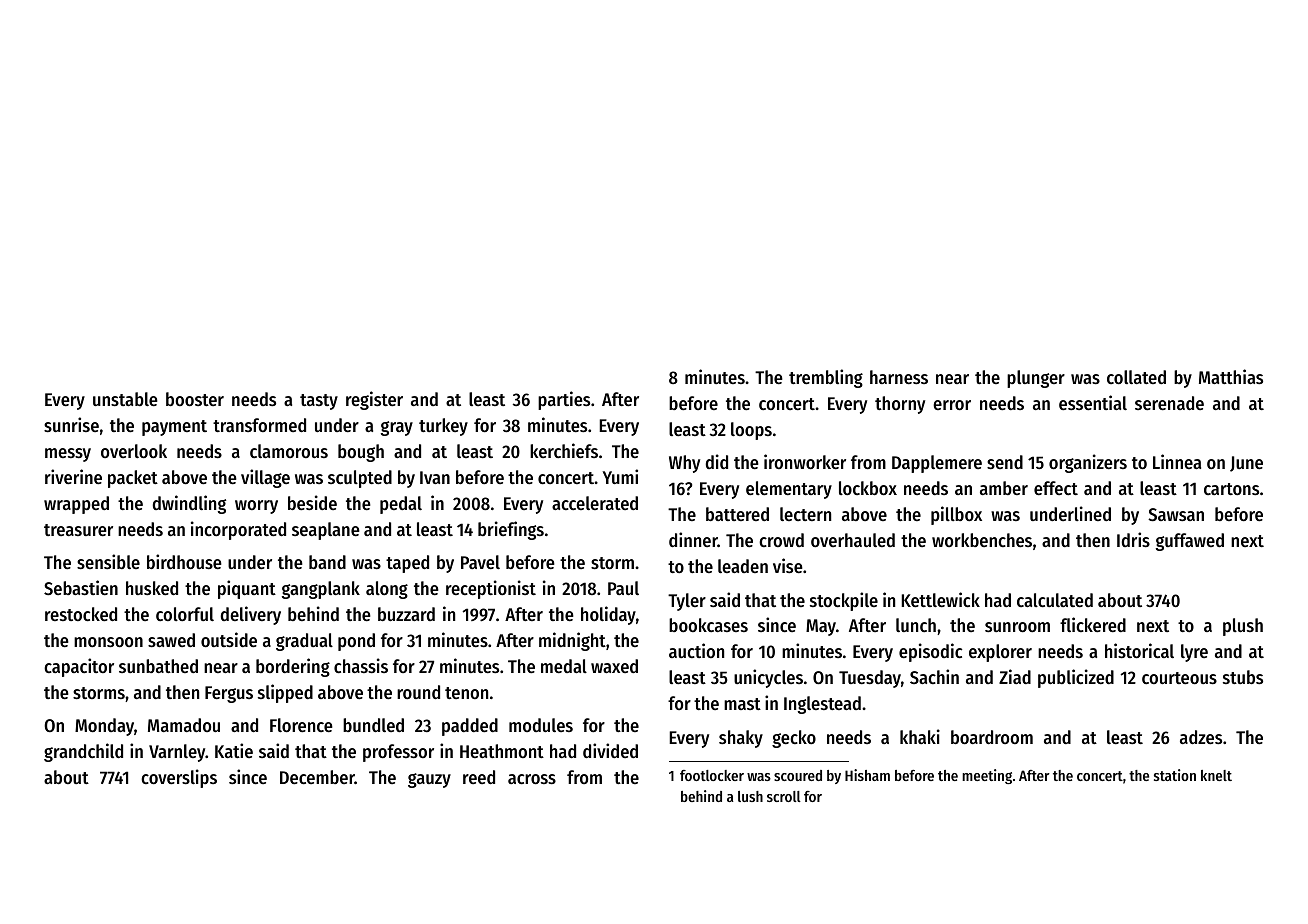 This screenshot has width=1308, height=924. I want to click on pillbox, so click(956, 515).
